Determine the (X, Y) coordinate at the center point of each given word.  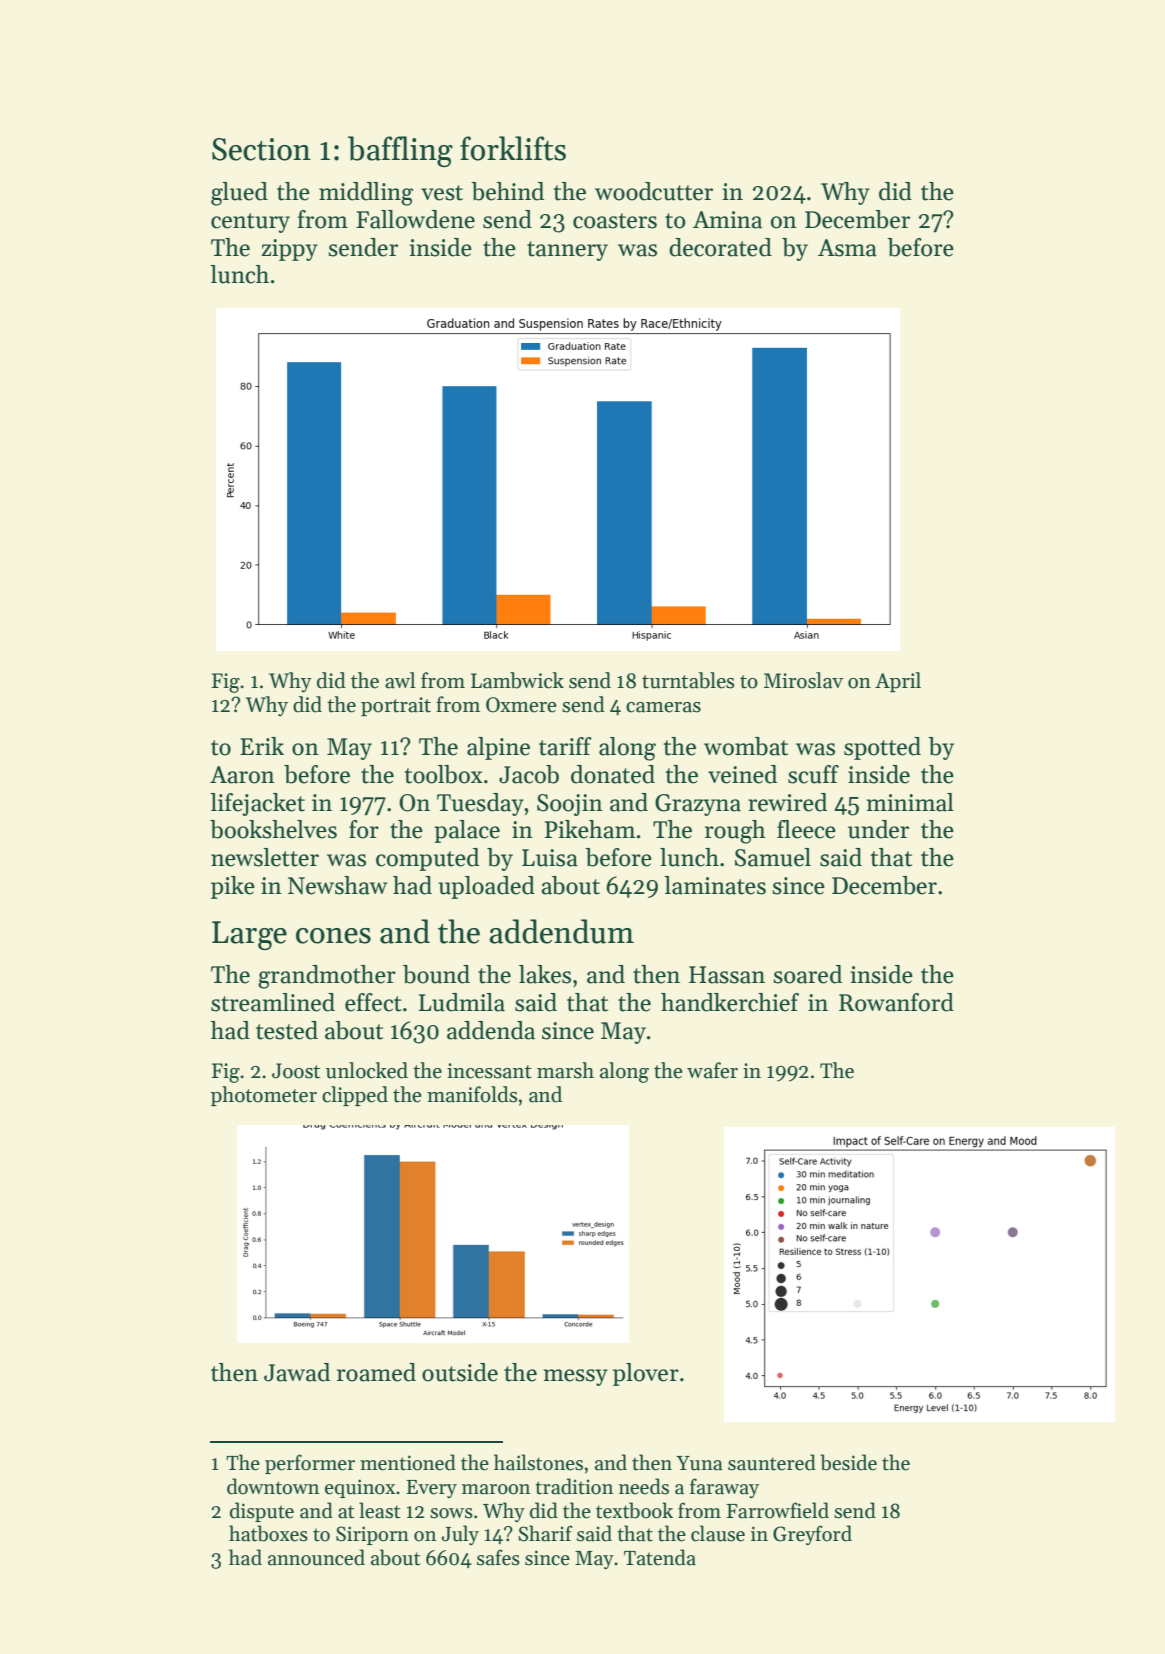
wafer (712, 1070)
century (250, 223)
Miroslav (803, 680)
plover (646, 1374)
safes (498, 1557)
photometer (264, 1096)
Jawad (297, 1372)
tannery (567, 251)
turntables (688, 680)
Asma (847, 248)
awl (400, 680)
